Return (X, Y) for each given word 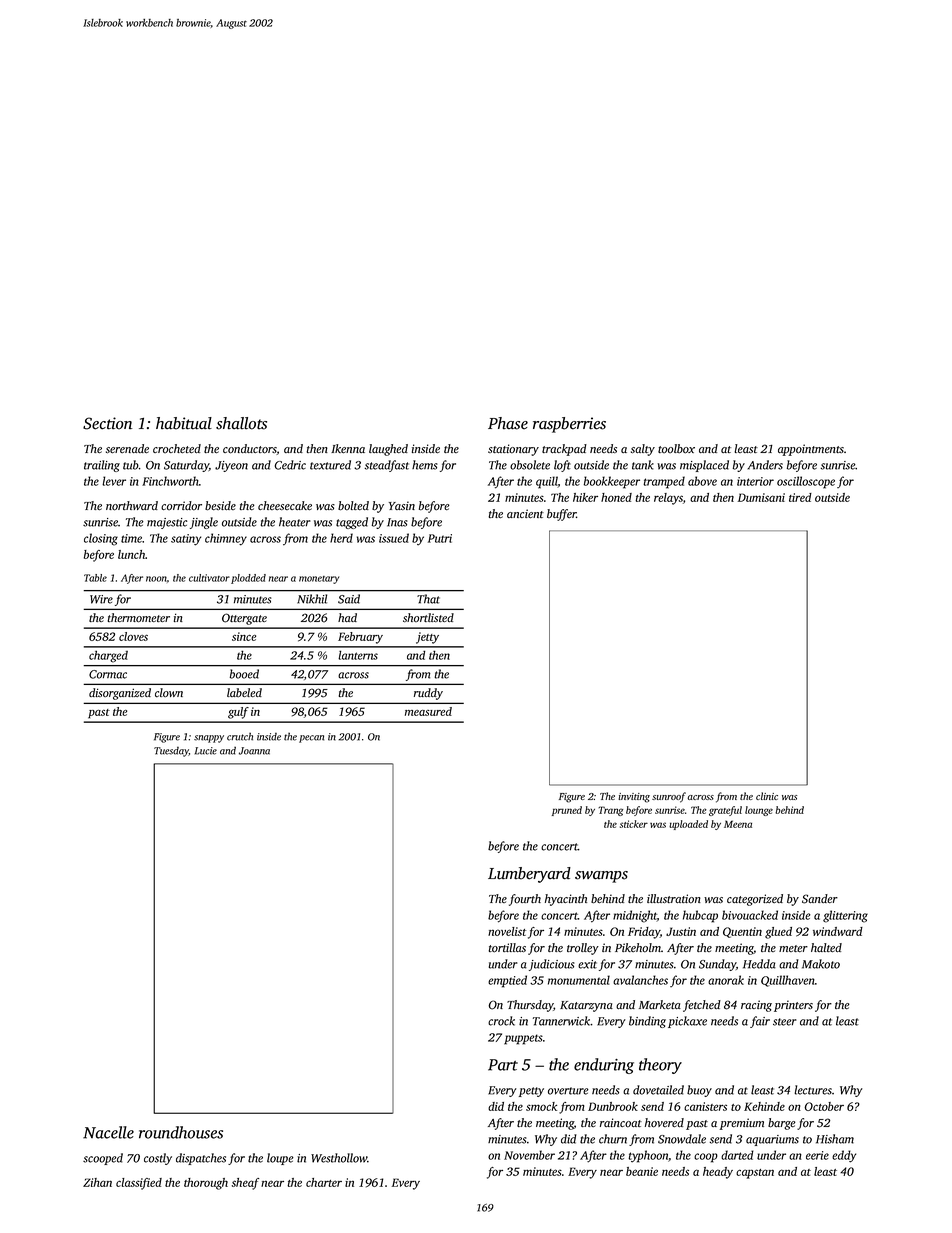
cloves (133, 636)
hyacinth (566, 900)
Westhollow (339, 1158)
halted (826, 948)
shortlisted (428, 617)
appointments (811, 450)
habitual (184, 423)
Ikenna (348, 449)
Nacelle (108, 1132)
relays (668, 499)
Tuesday (171, 752)
